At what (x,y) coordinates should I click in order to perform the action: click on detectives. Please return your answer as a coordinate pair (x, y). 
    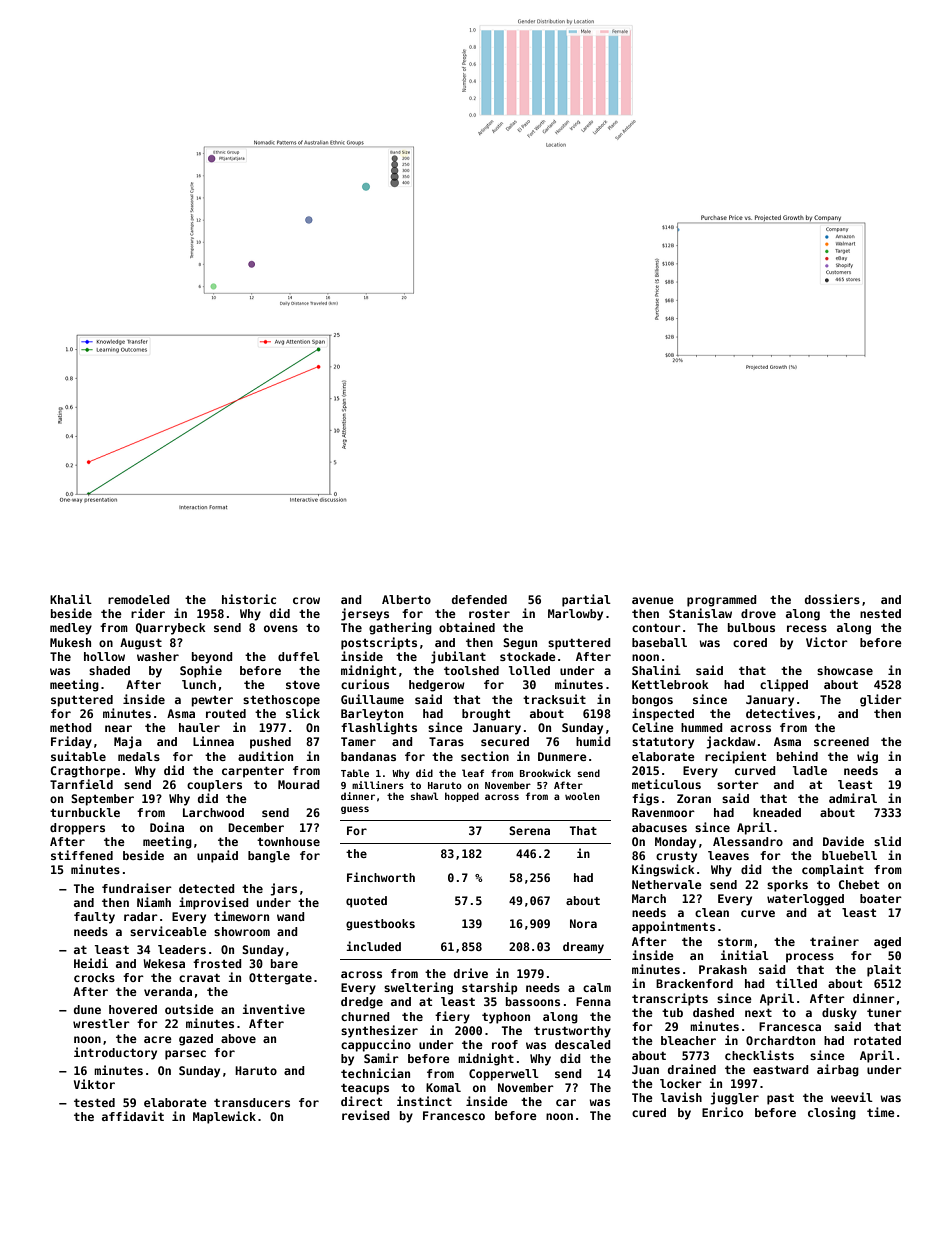
    Looking at the image, I should click on (780, 713).
